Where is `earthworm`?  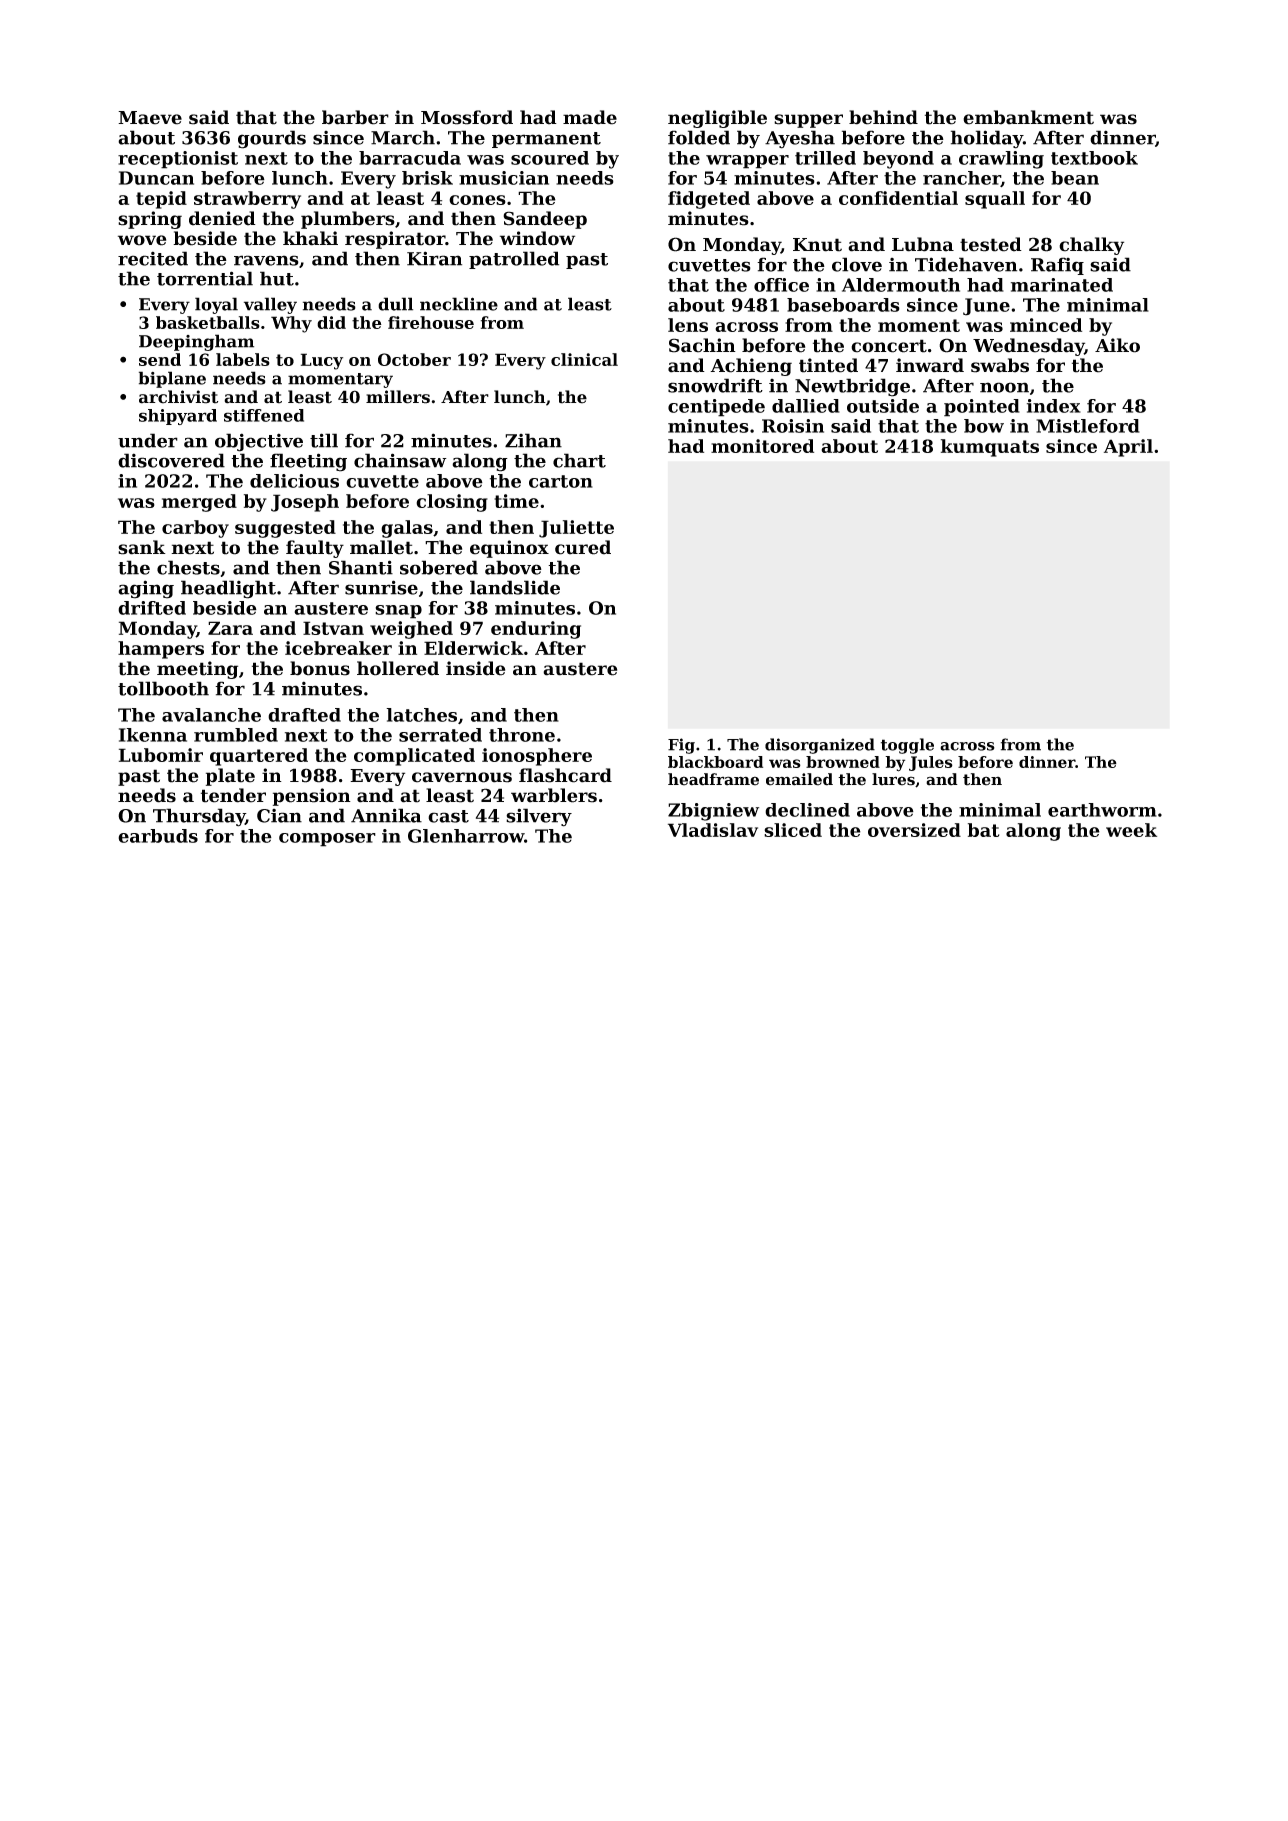
earthworm is located at coordinates (1102, 810).
